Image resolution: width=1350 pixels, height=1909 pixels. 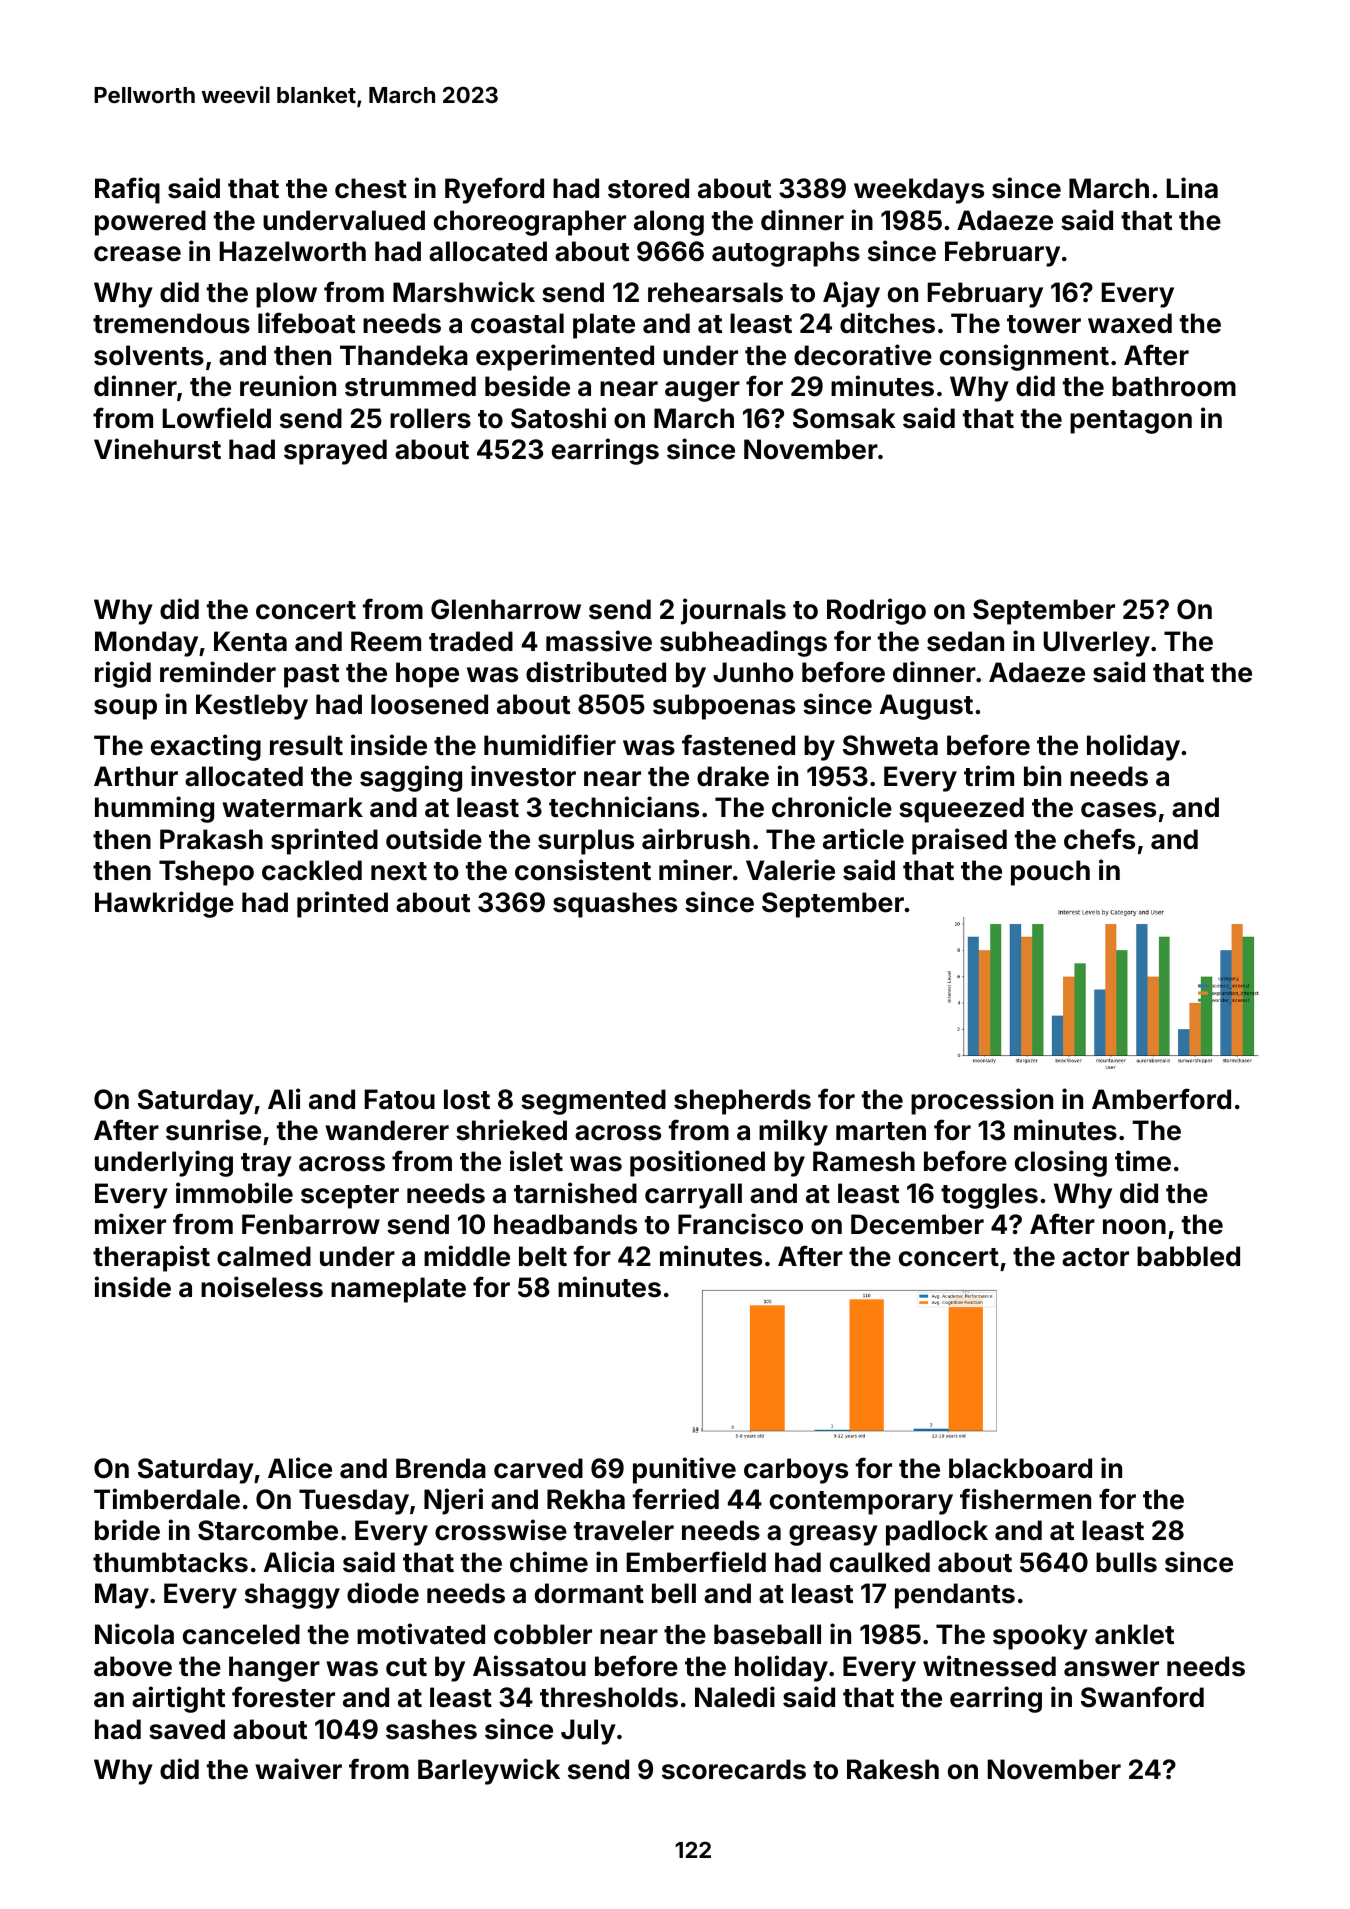 I want to click on Ryeford, so click(x=494, y=190).
